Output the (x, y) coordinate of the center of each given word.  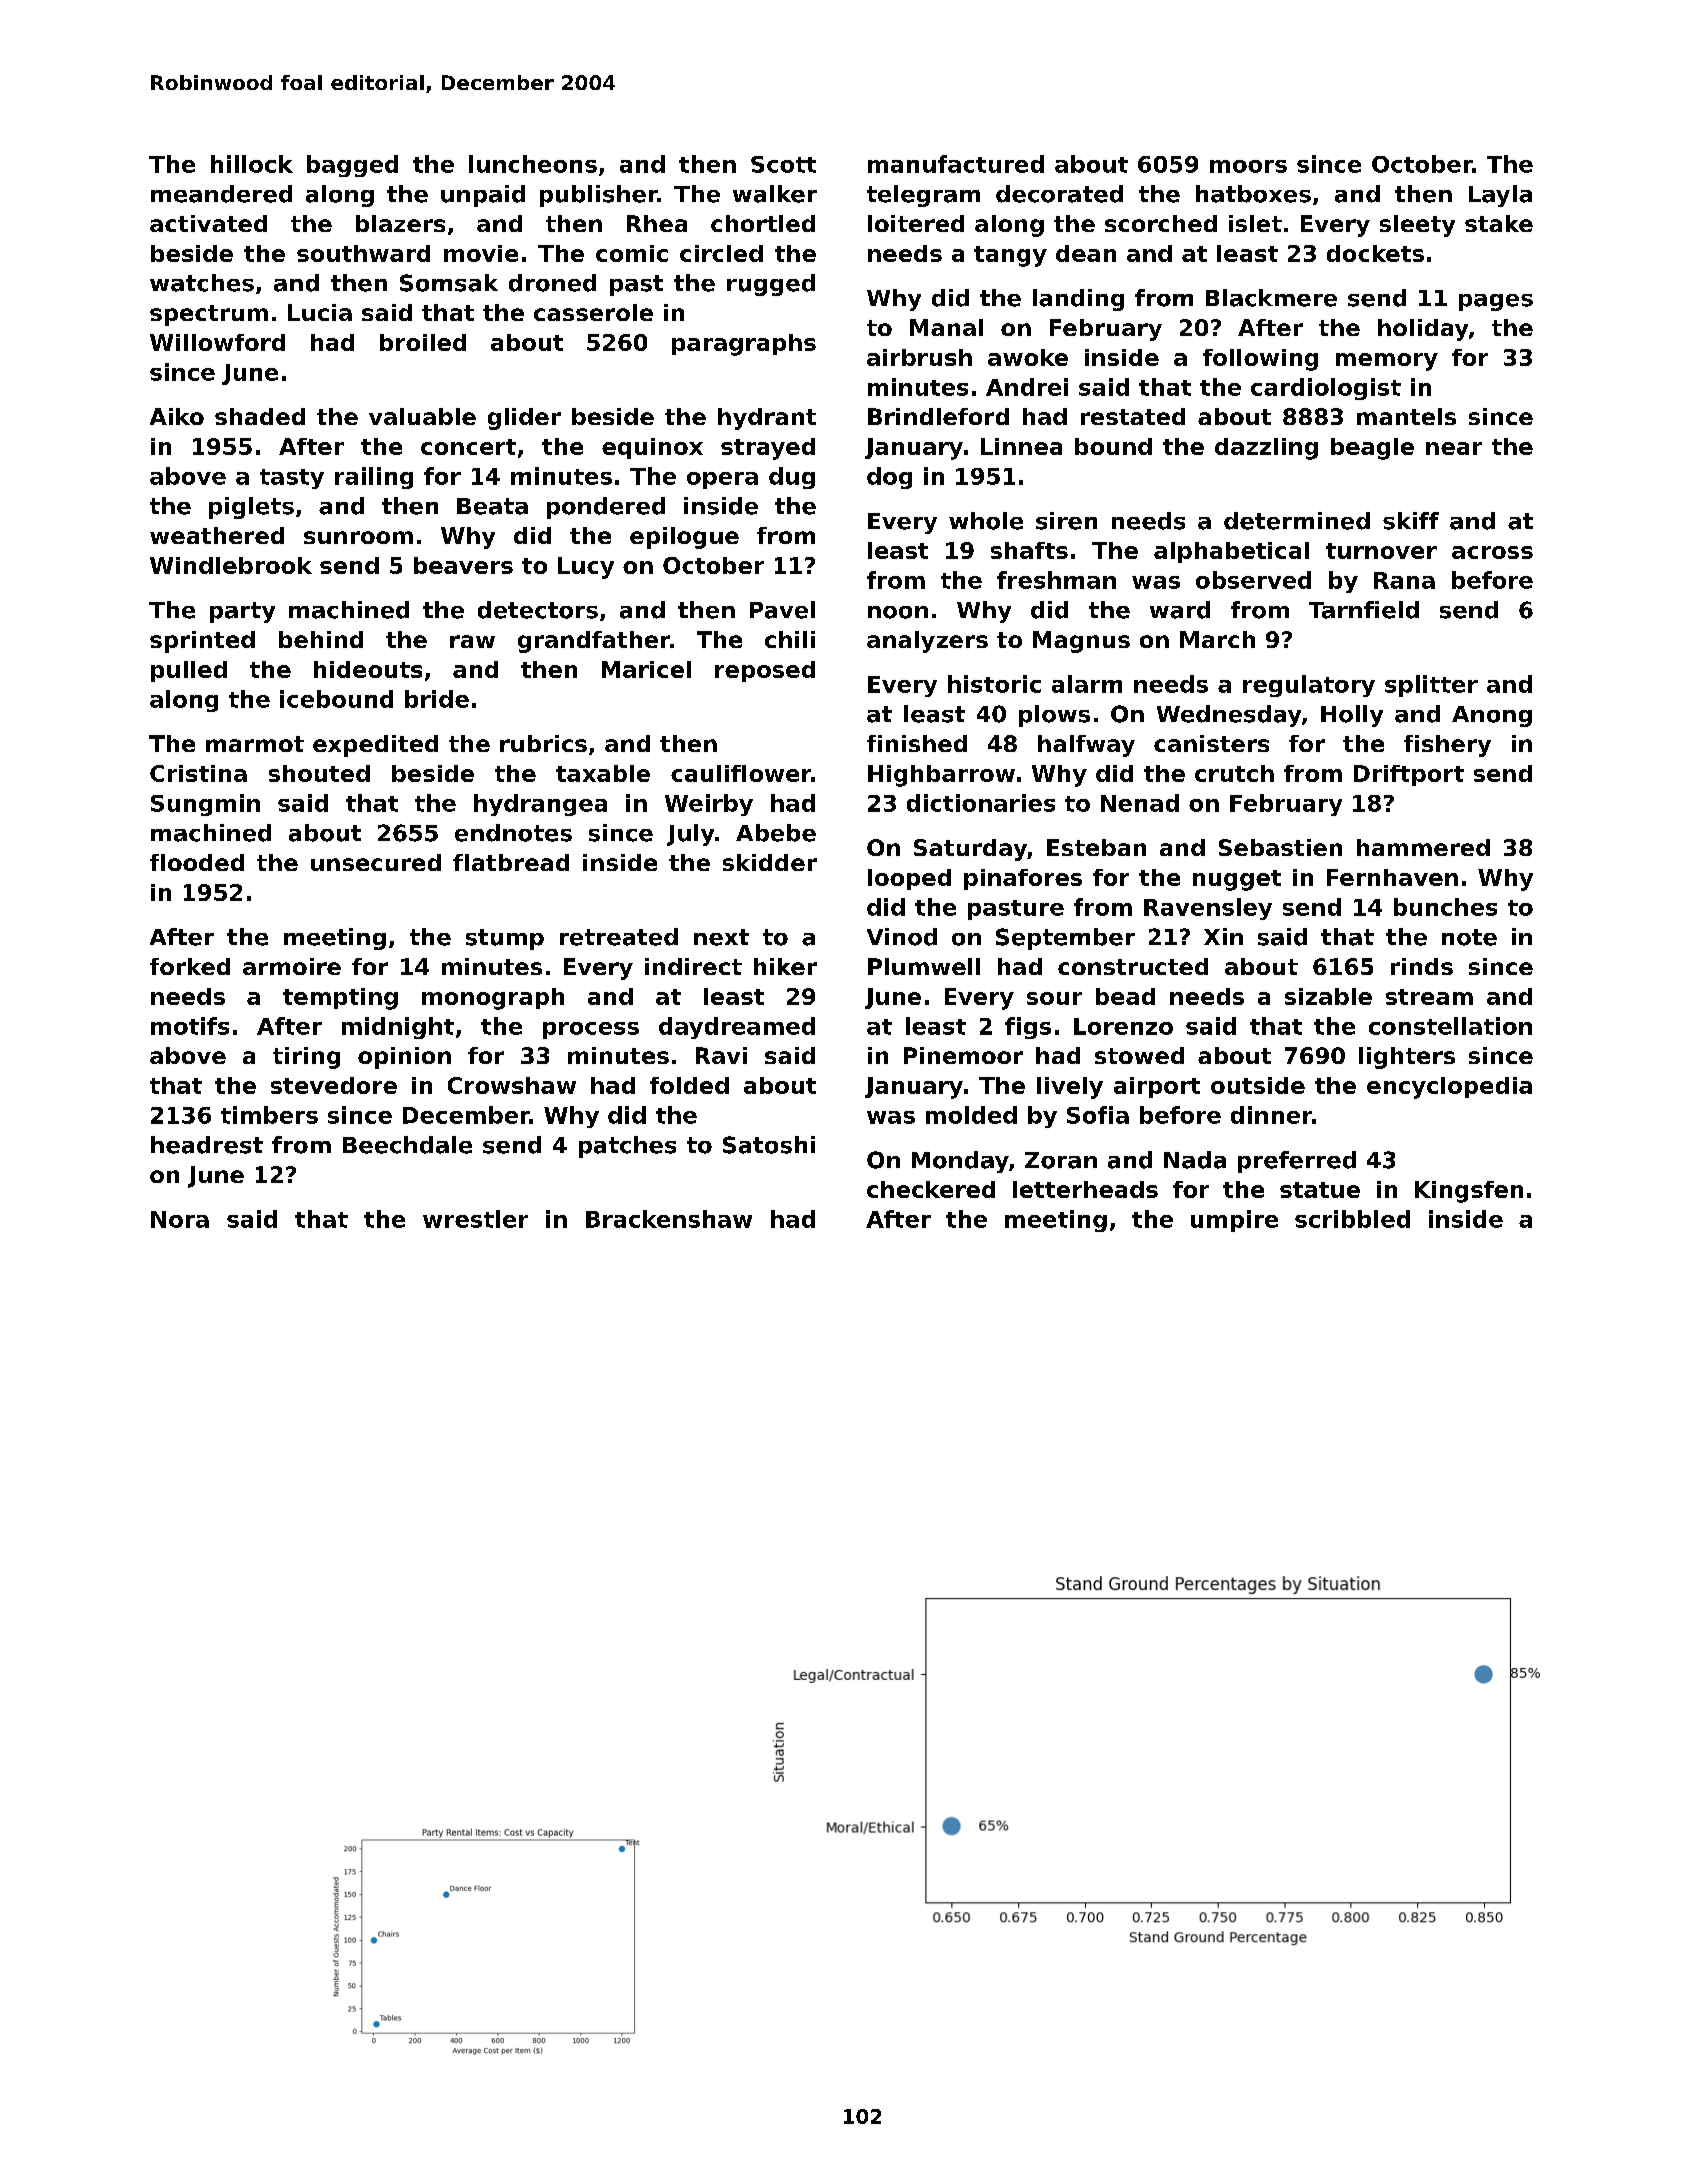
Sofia (1098, 1115)
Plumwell (924, 966)
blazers (400, 223)
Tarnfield (1364, 610)
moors (1248, 166)
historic (994, 684)
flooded (197, 862)
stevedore (334, 1085)
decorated (1059, 194)
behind (321, 639)
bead (1125, 996)
